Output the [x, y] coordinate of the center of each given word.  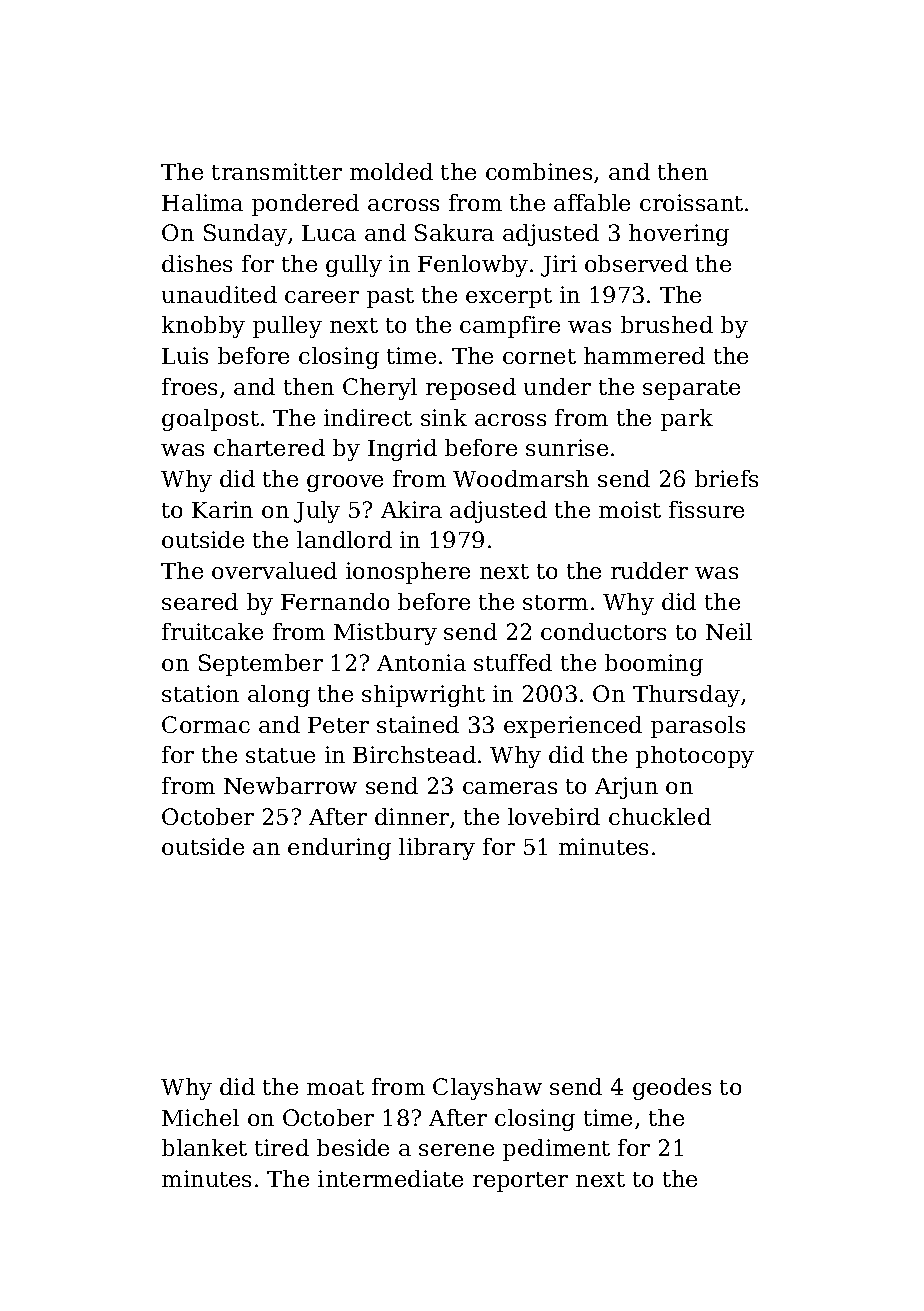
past [390, 298]
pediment [556, 1150]
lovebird [554, 816]
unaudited [219, 294]
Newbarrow [290, 785]
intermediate [390, 1178]
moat [335, 1087]
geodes [672, 1089]
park [687, 420]
